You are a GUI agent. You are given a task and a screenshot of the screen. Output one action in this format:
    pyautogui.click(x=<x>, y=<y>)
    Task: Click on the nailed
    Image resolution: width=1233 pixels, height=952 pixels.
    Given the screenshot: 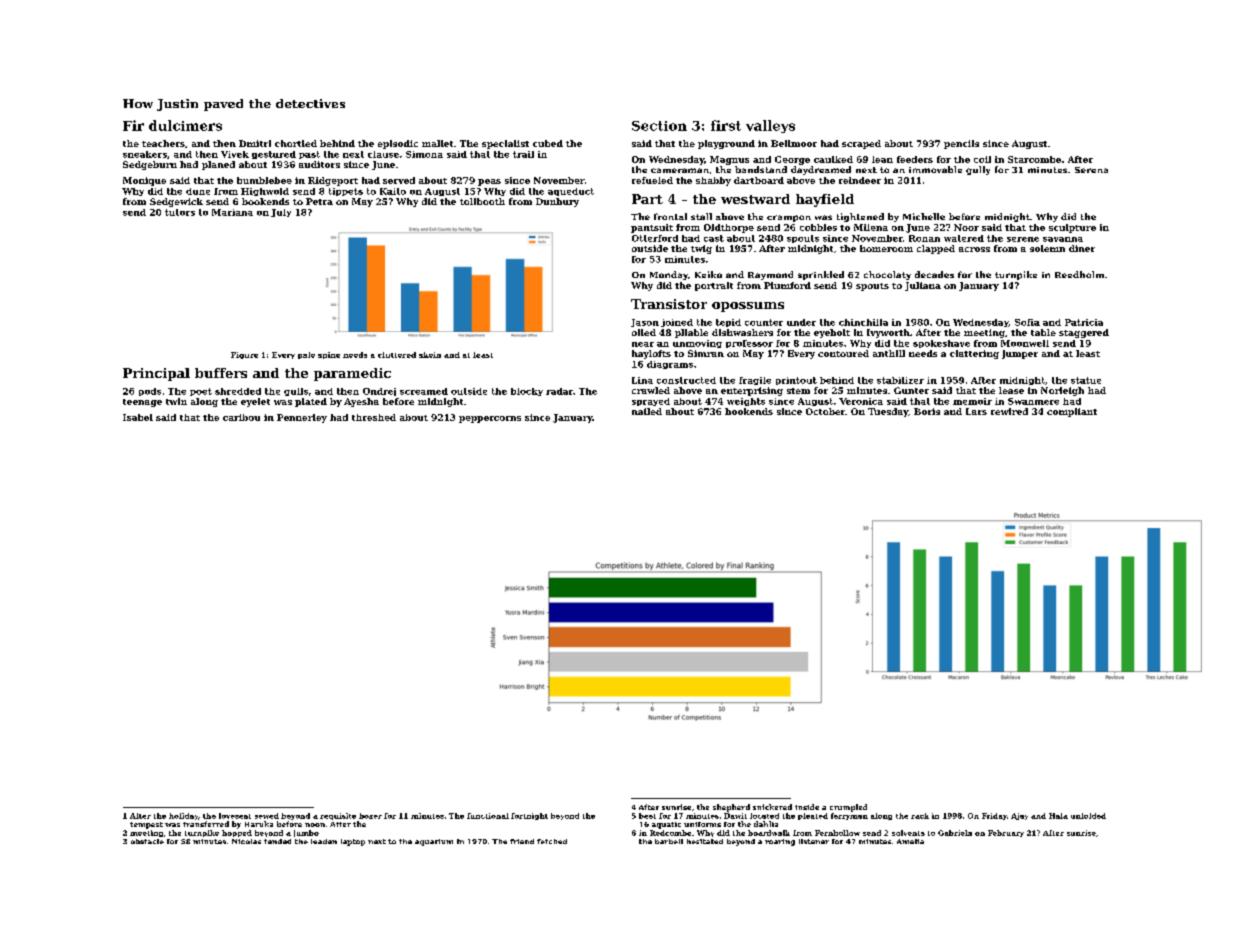 What is the action you would take?
    pyautogui.click(x=647, y=411)
